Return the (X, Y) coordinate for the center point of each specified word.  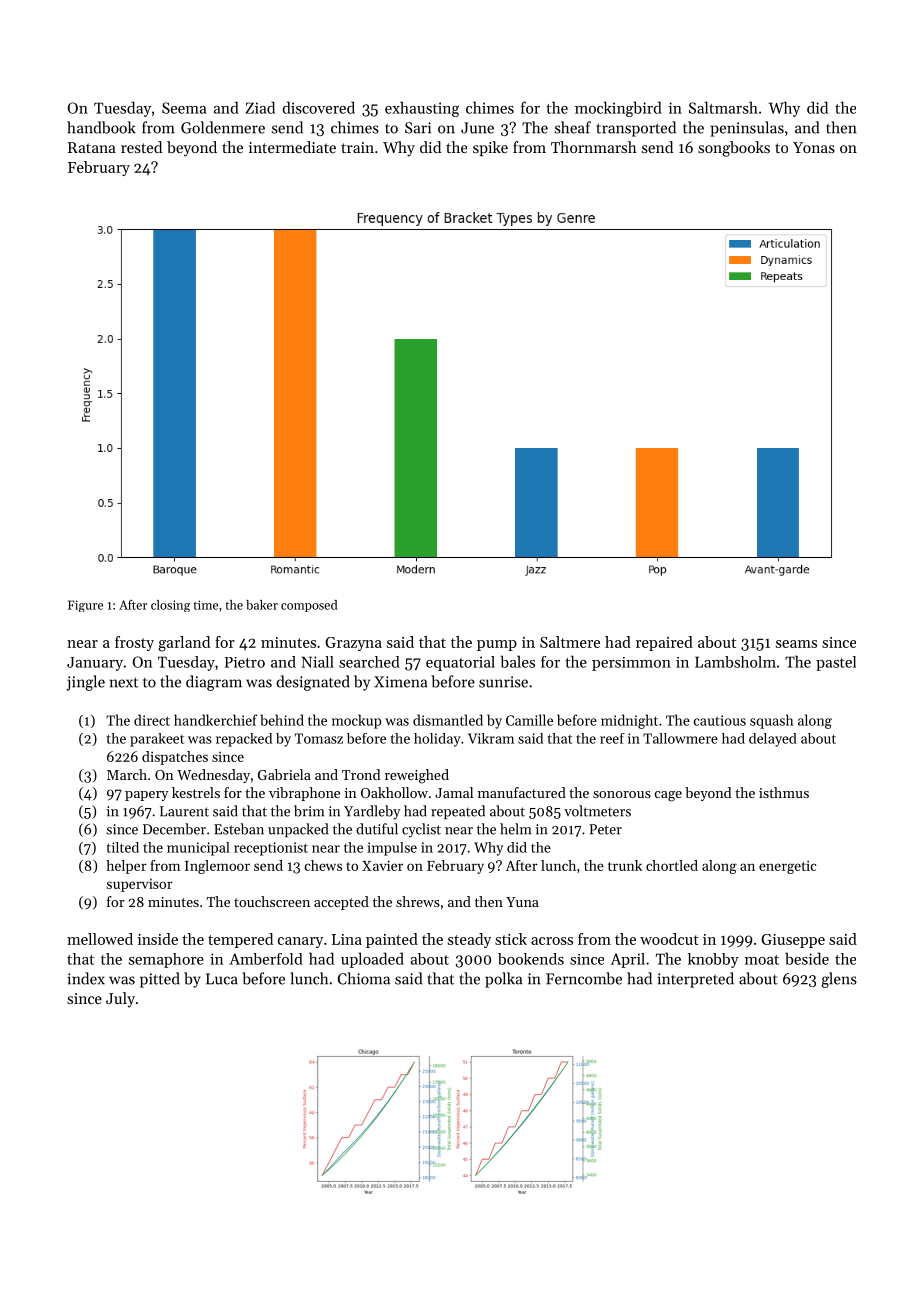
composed (309, 606)
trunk (625, 865)
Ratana (92, 147)
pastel (836, 663)
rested (141, 147)
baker (262, 605)
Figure (85, 606)
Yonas (814, 147)
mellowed (100, 939)
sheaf (573, 127)
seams (796, 644)
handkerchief (215, 720)
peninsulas (747, 129)
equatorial (460, 663)
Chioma (364, 978)
